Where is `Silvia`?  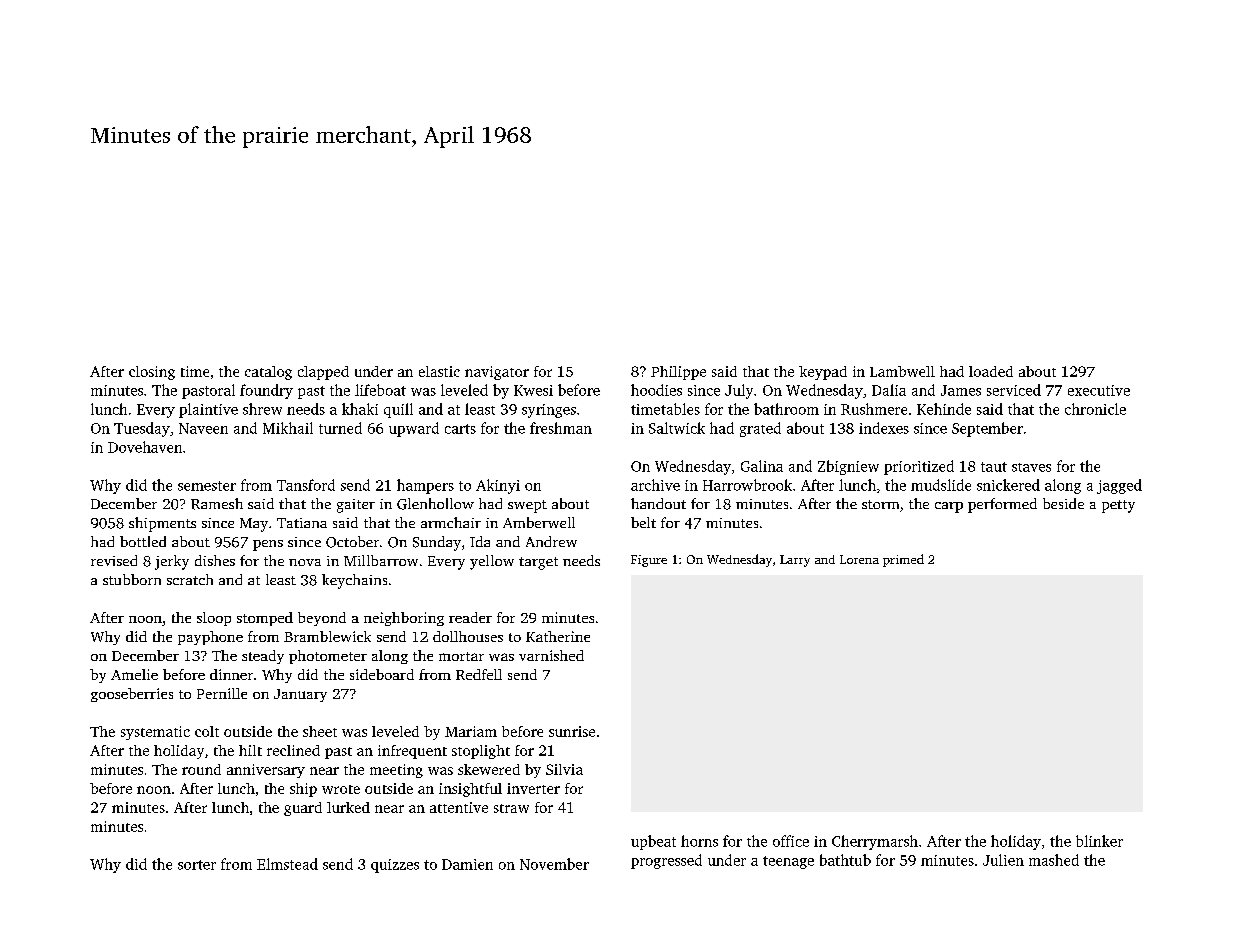
Silvia is located at coordinates (564, 769).
